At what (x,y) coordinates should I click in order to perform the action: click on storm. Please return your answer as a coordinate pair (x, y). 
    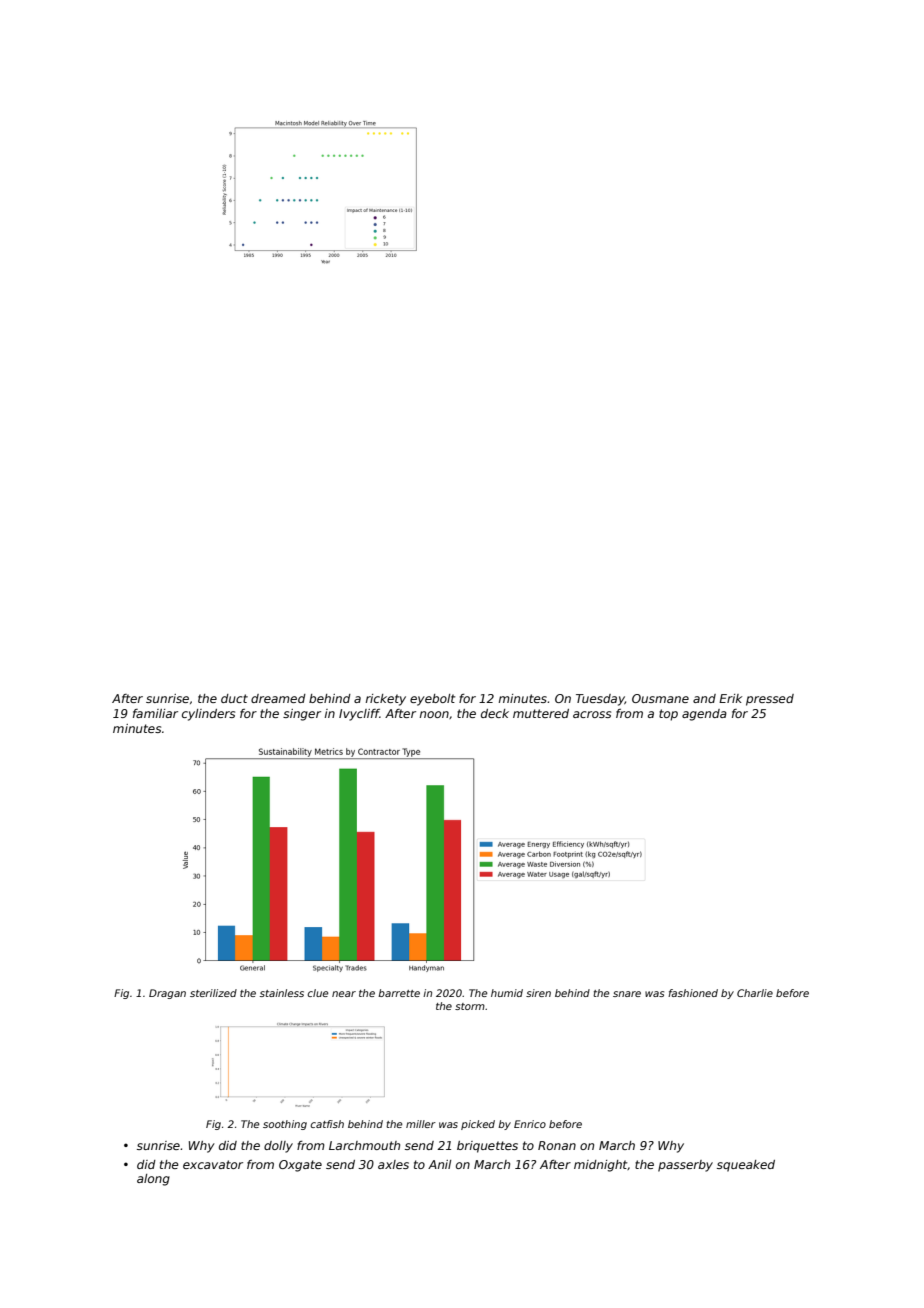
    Looking at the image, I should click on (470, 1006).
